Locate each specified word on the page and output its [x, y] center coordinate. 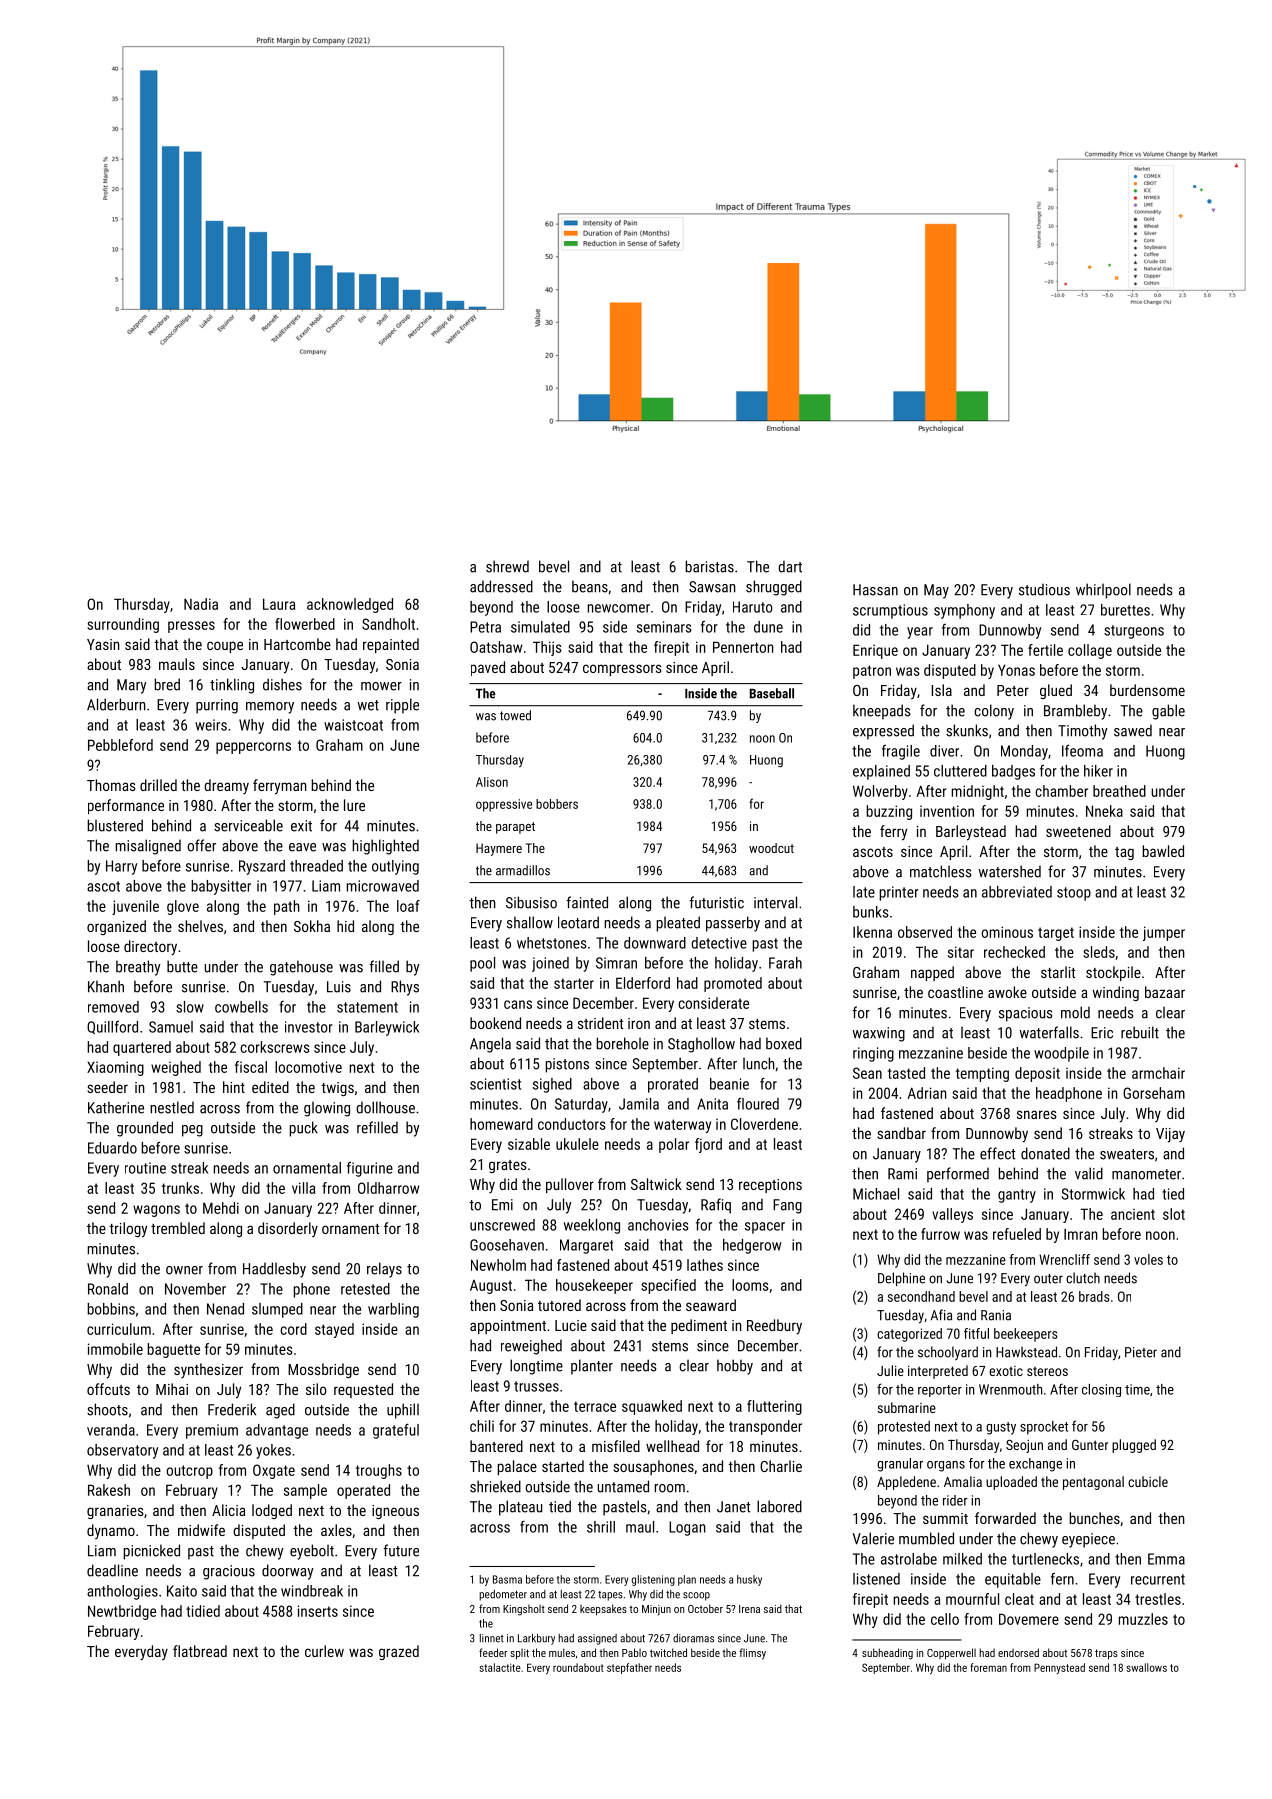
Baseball [772, 693]
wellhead [672, 1446]
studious [1044, 589]
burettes [1125, 610]
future [401, 1550]
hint [234, 1087]
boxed [784, 1043]
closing [1101, 1390]
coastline [955, 992]
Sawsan [712, 587]
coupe [225, 647]
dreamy [226, 786]
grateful [396, 1431]
